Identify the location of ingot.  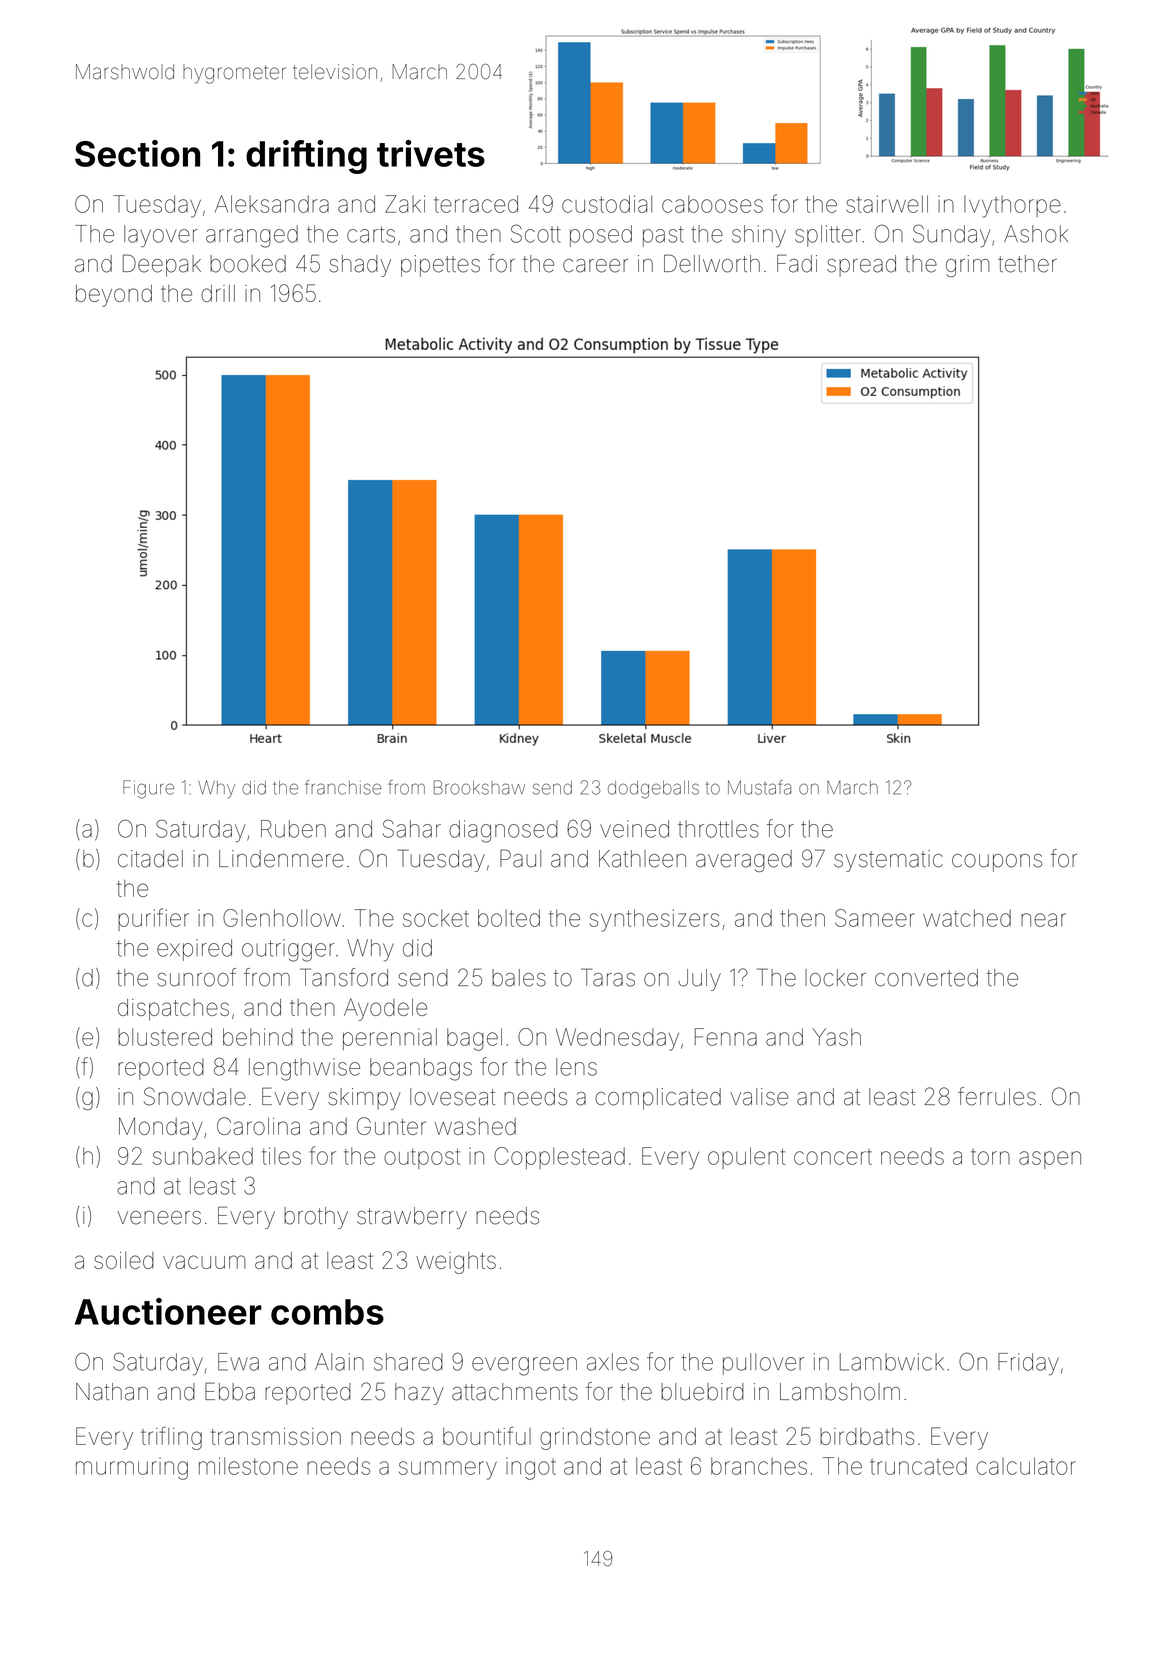
(531, 1468).
